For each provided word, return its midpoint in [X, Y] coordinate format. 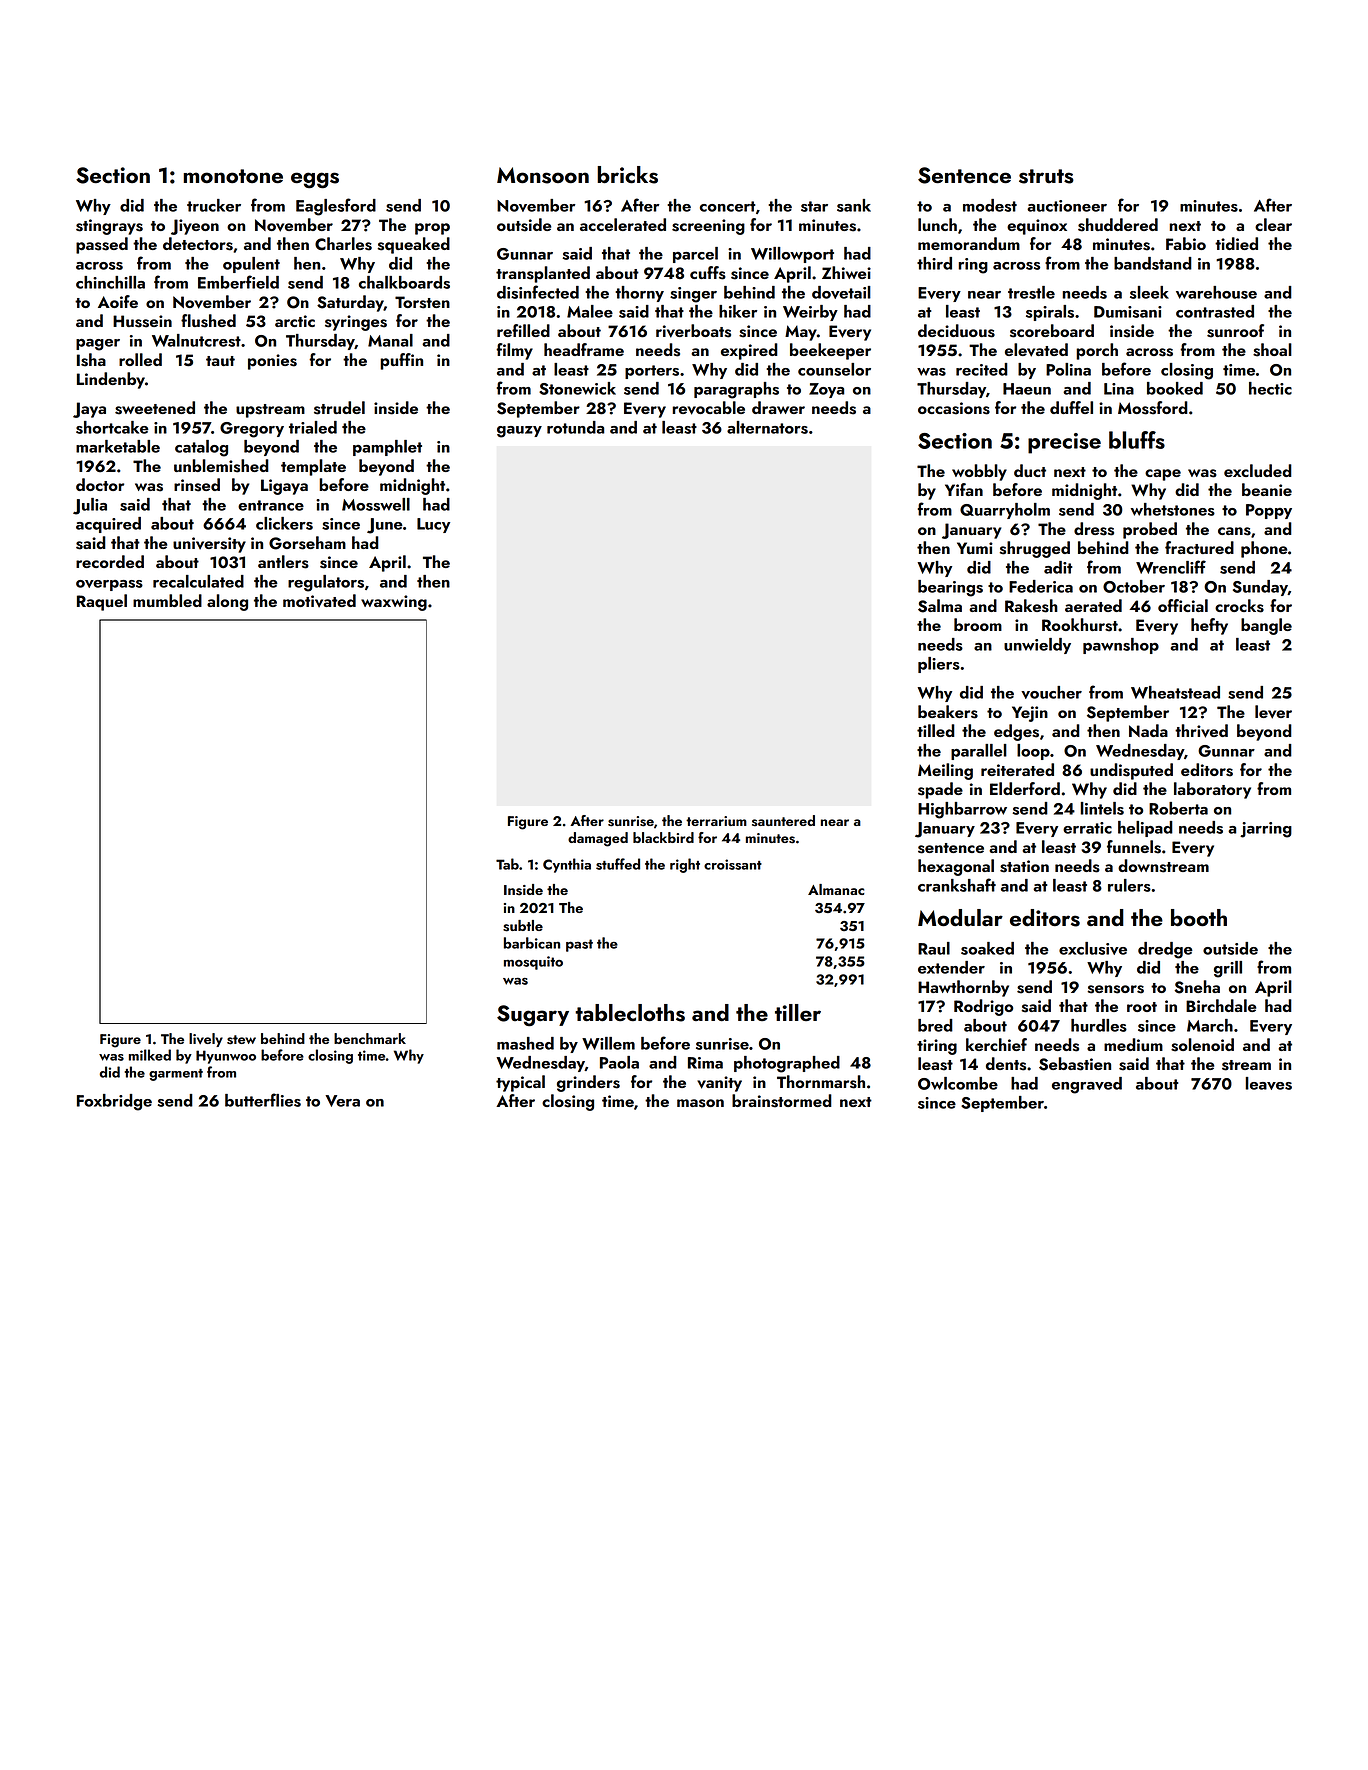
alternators [767, 427]
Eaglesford [336, 207]
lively [206, 1040]
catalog [201, 448]
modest [990, 205]
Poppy [1269, 511]
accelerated [623, 224]
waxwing [394, 603]
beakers [948, 712]
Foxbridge [114, 1102]
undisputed [1131, 771]
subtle [523, 926]
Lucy [433, 525]
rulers [1129, 885]
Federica [1041, 586]
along [227, 602]
